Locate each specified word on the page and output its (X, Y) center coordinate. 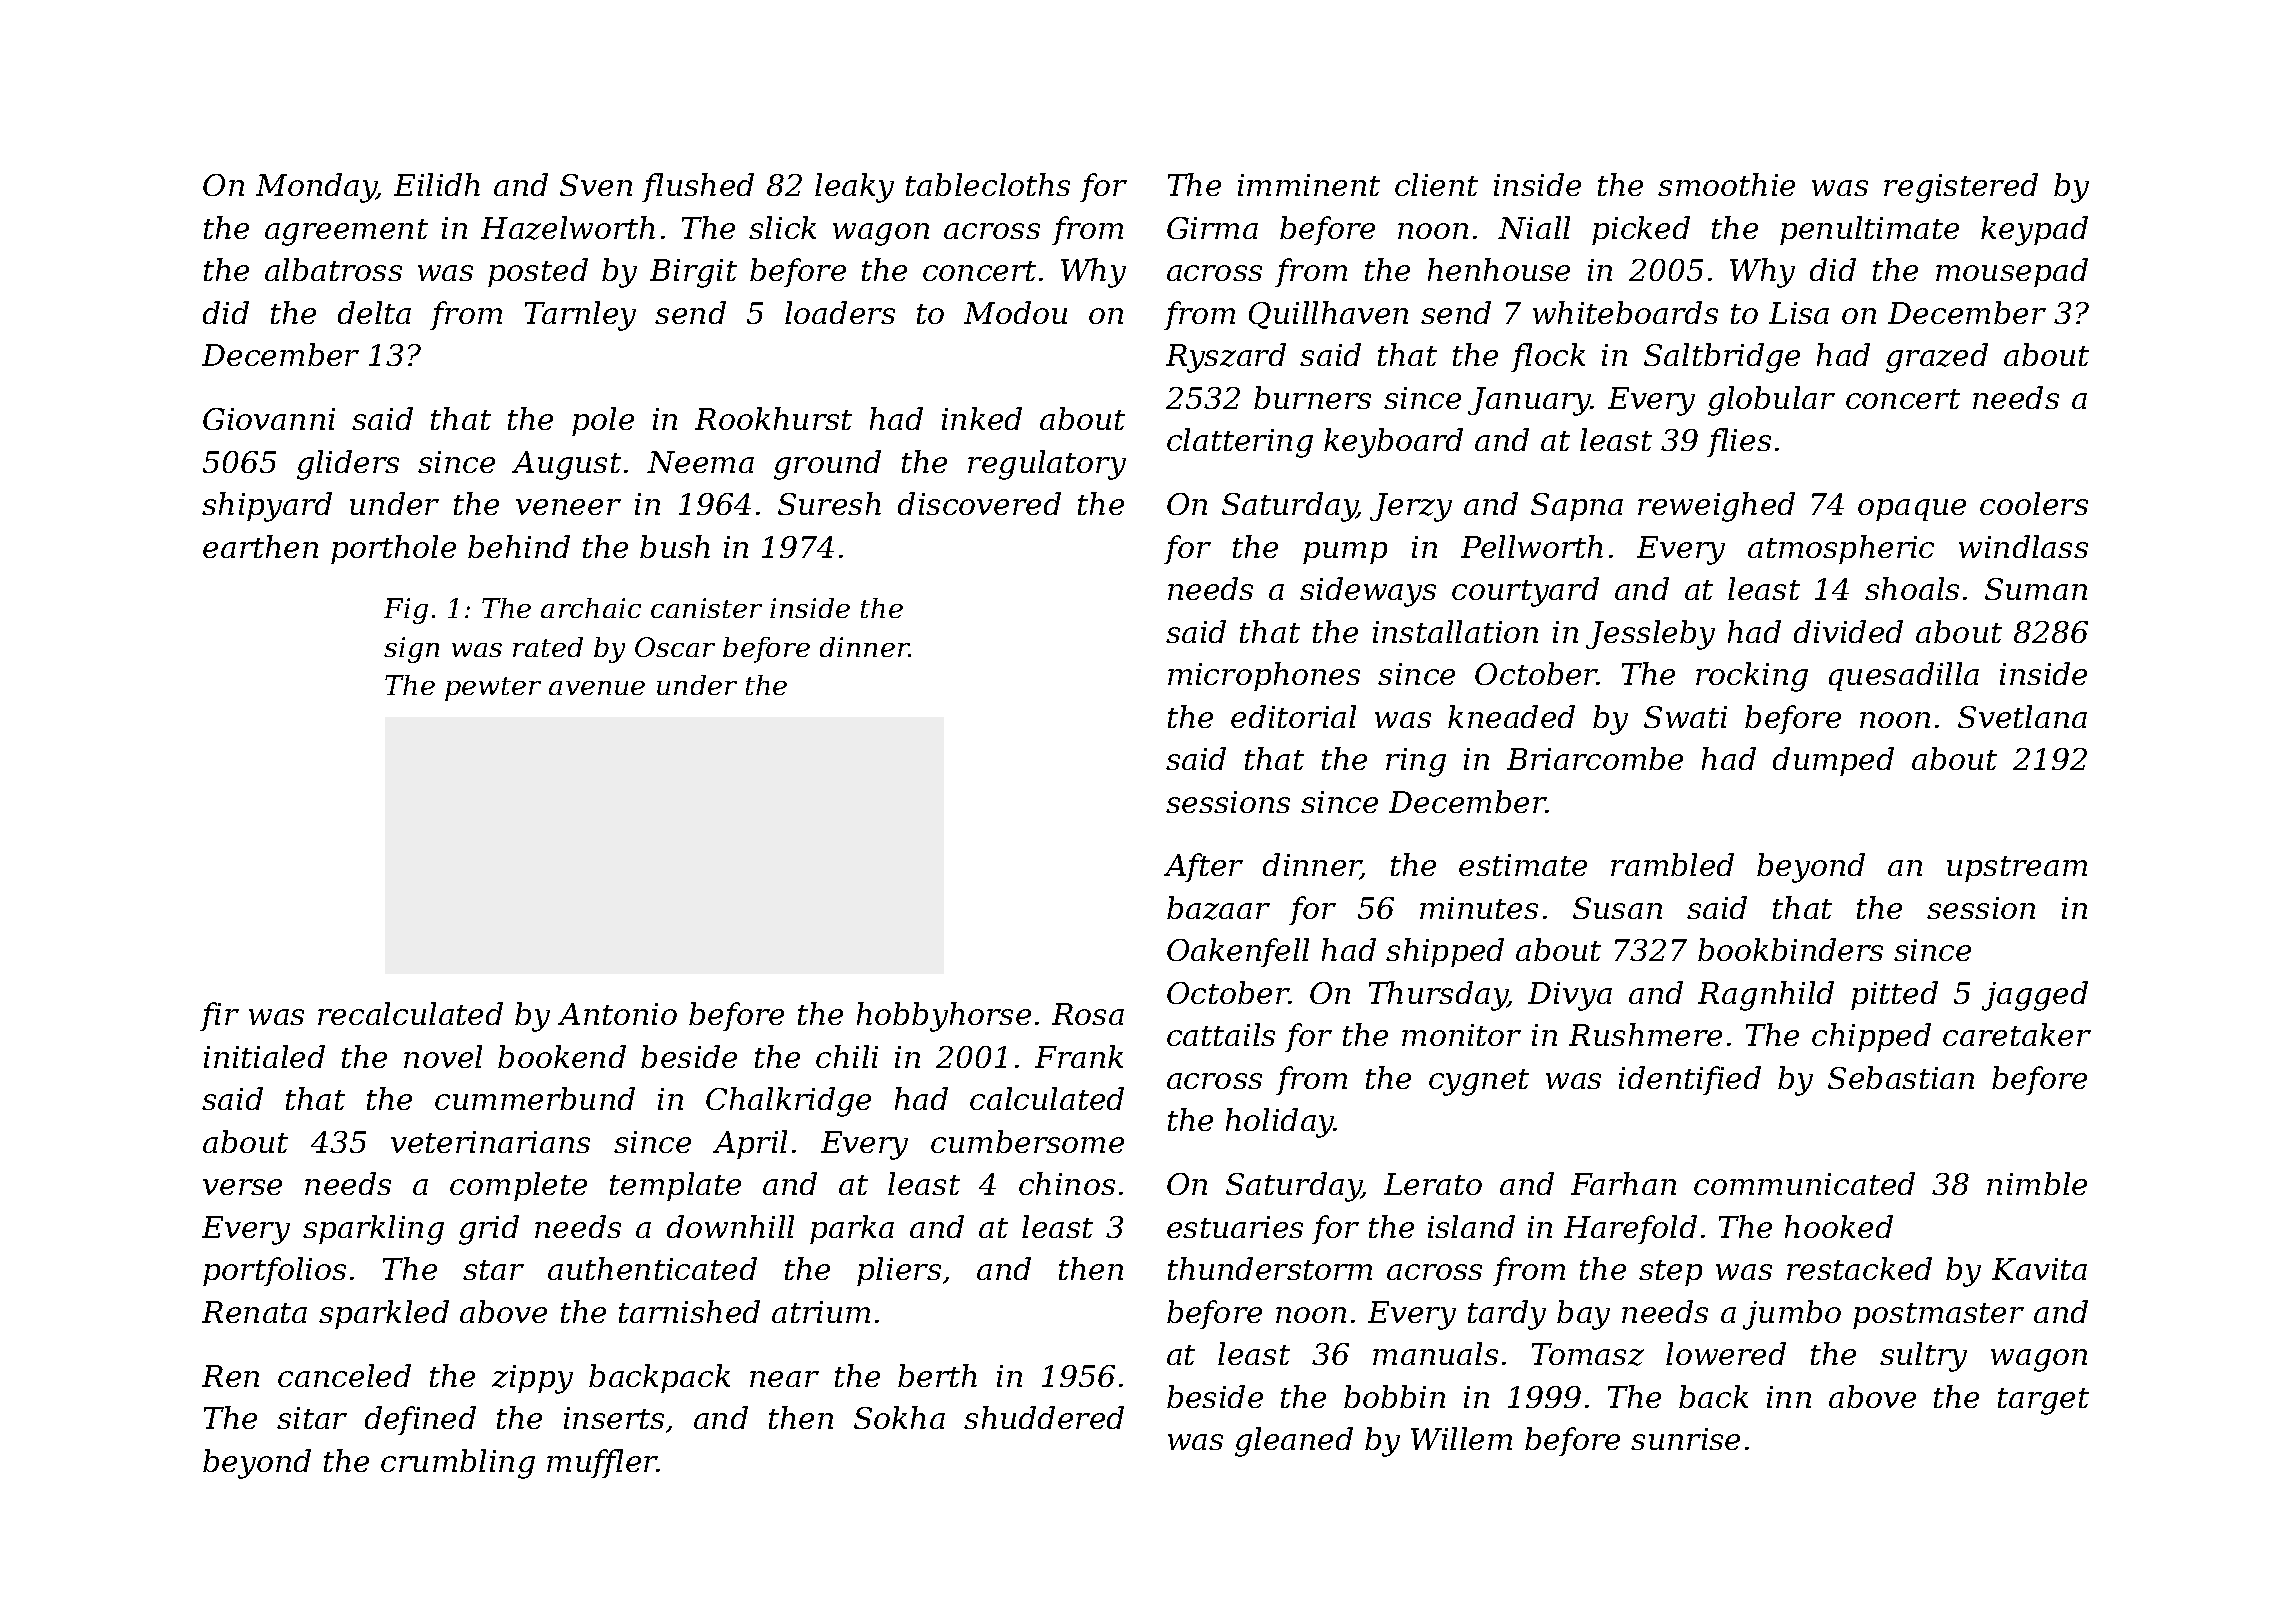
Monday (316, 188)
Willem (1461, 1438)
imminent (1309, 185)
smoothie (1726, 184)
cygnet (1479, 1082)
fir (219, 1016)
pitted (1894, 995)
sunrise (1685, 1439)
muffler (602, 1463)
